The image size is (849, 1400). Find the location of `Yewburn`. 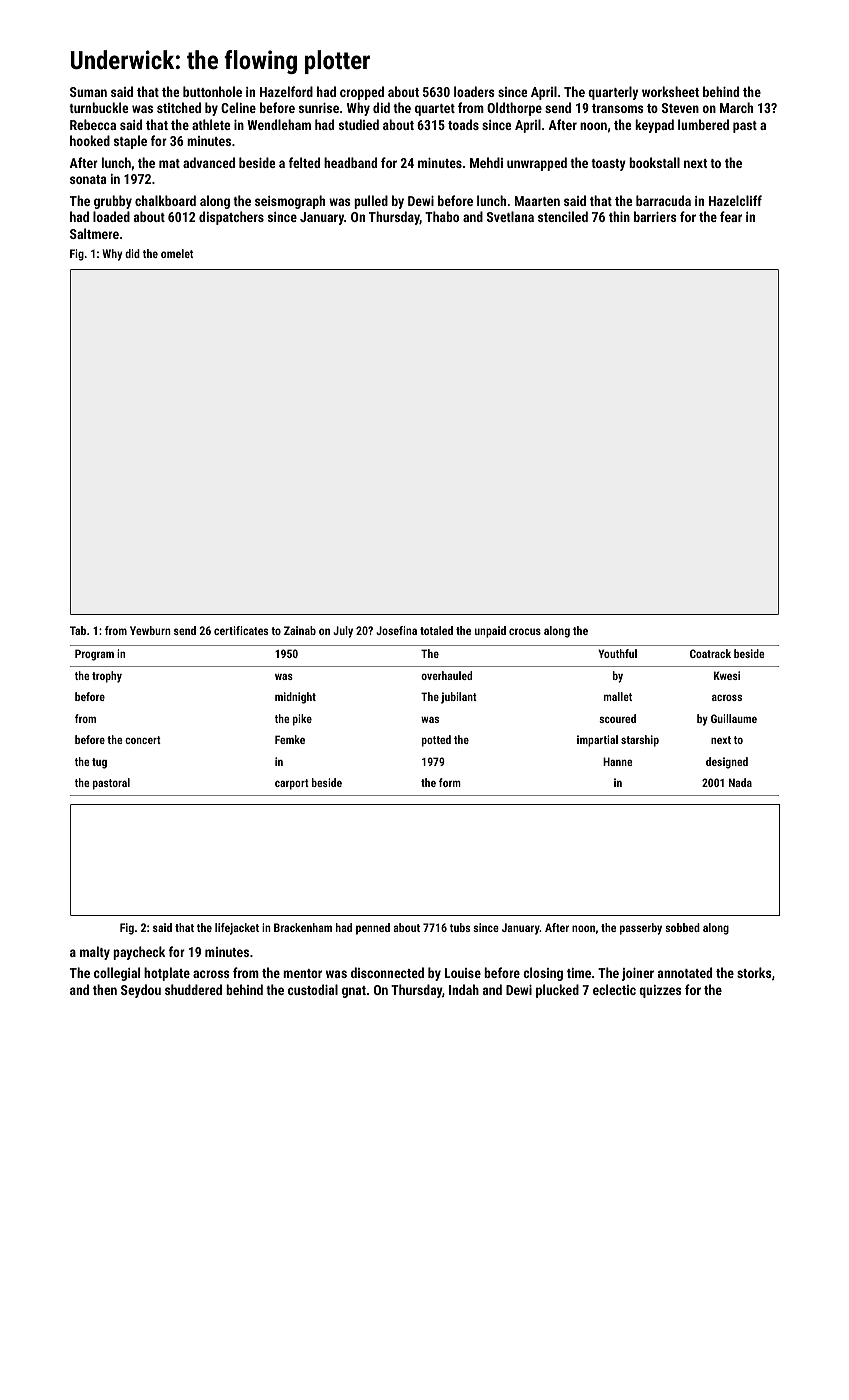

Yewburn is located at coordinates (150, 630).
